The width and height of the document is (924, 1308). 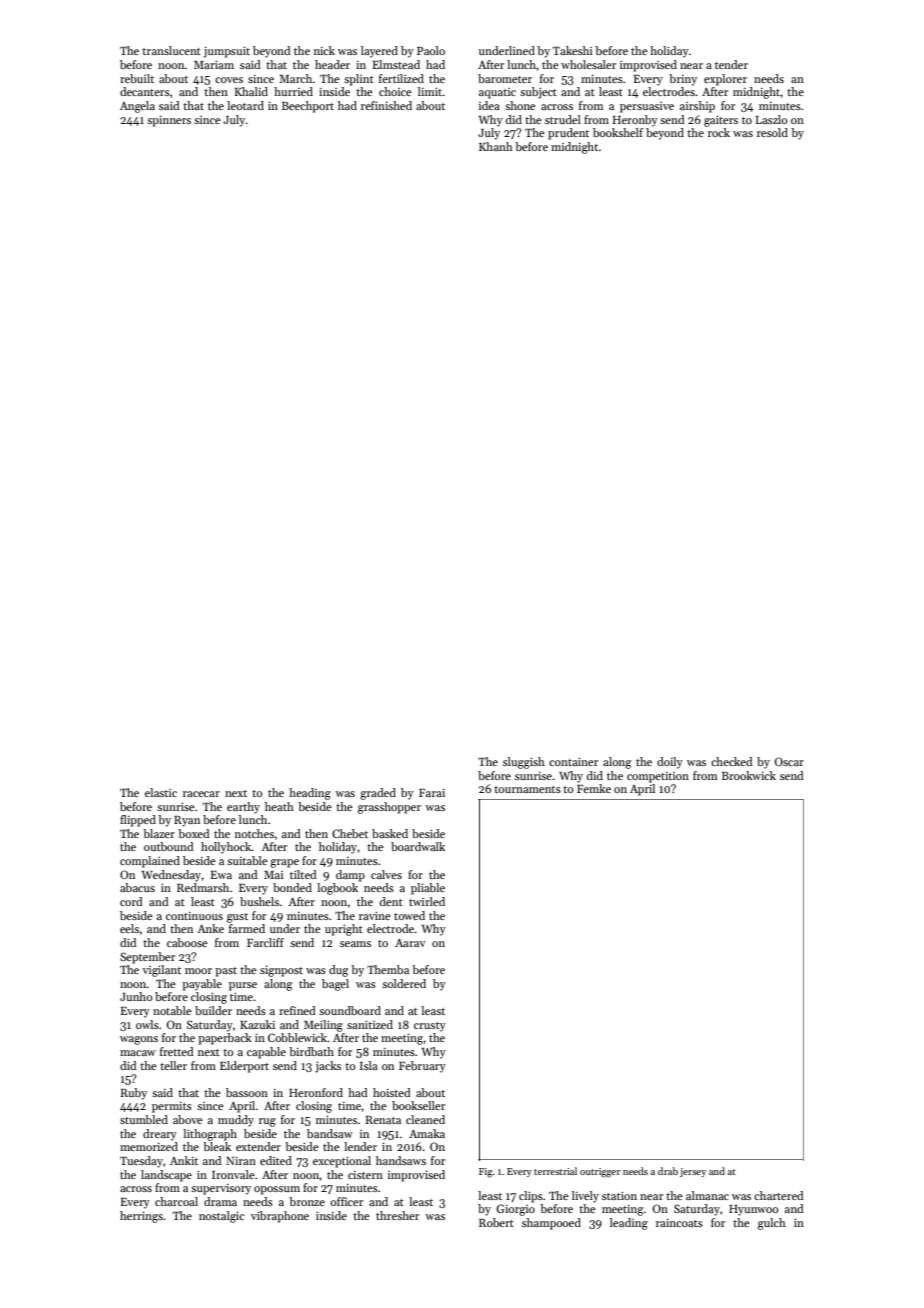 What do you see at coordinates (210, 1135) in the document?
I see `lithograph` at bounding box center [210, 1135].
